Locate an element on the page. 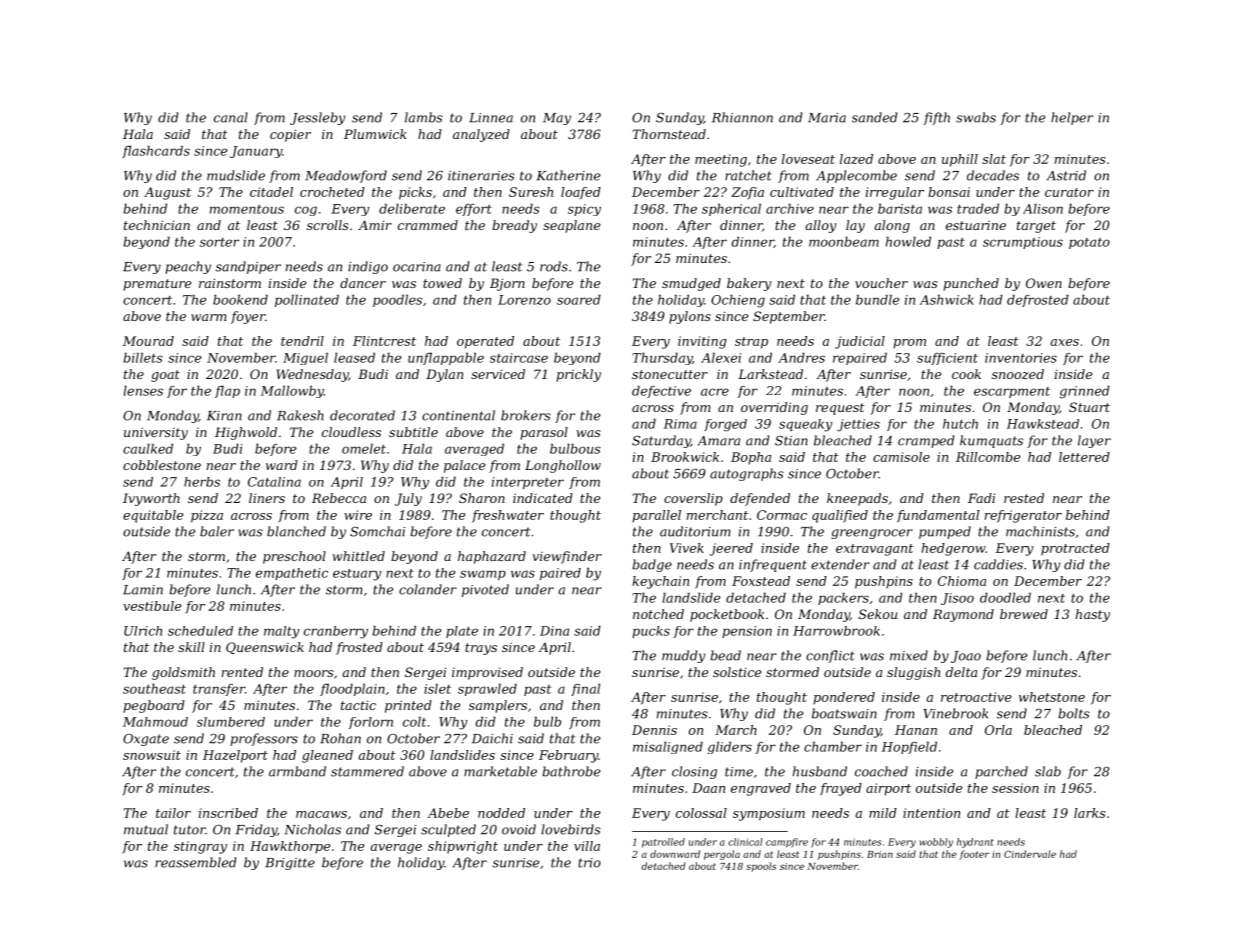  malty is located at coordinates (282, 632).
